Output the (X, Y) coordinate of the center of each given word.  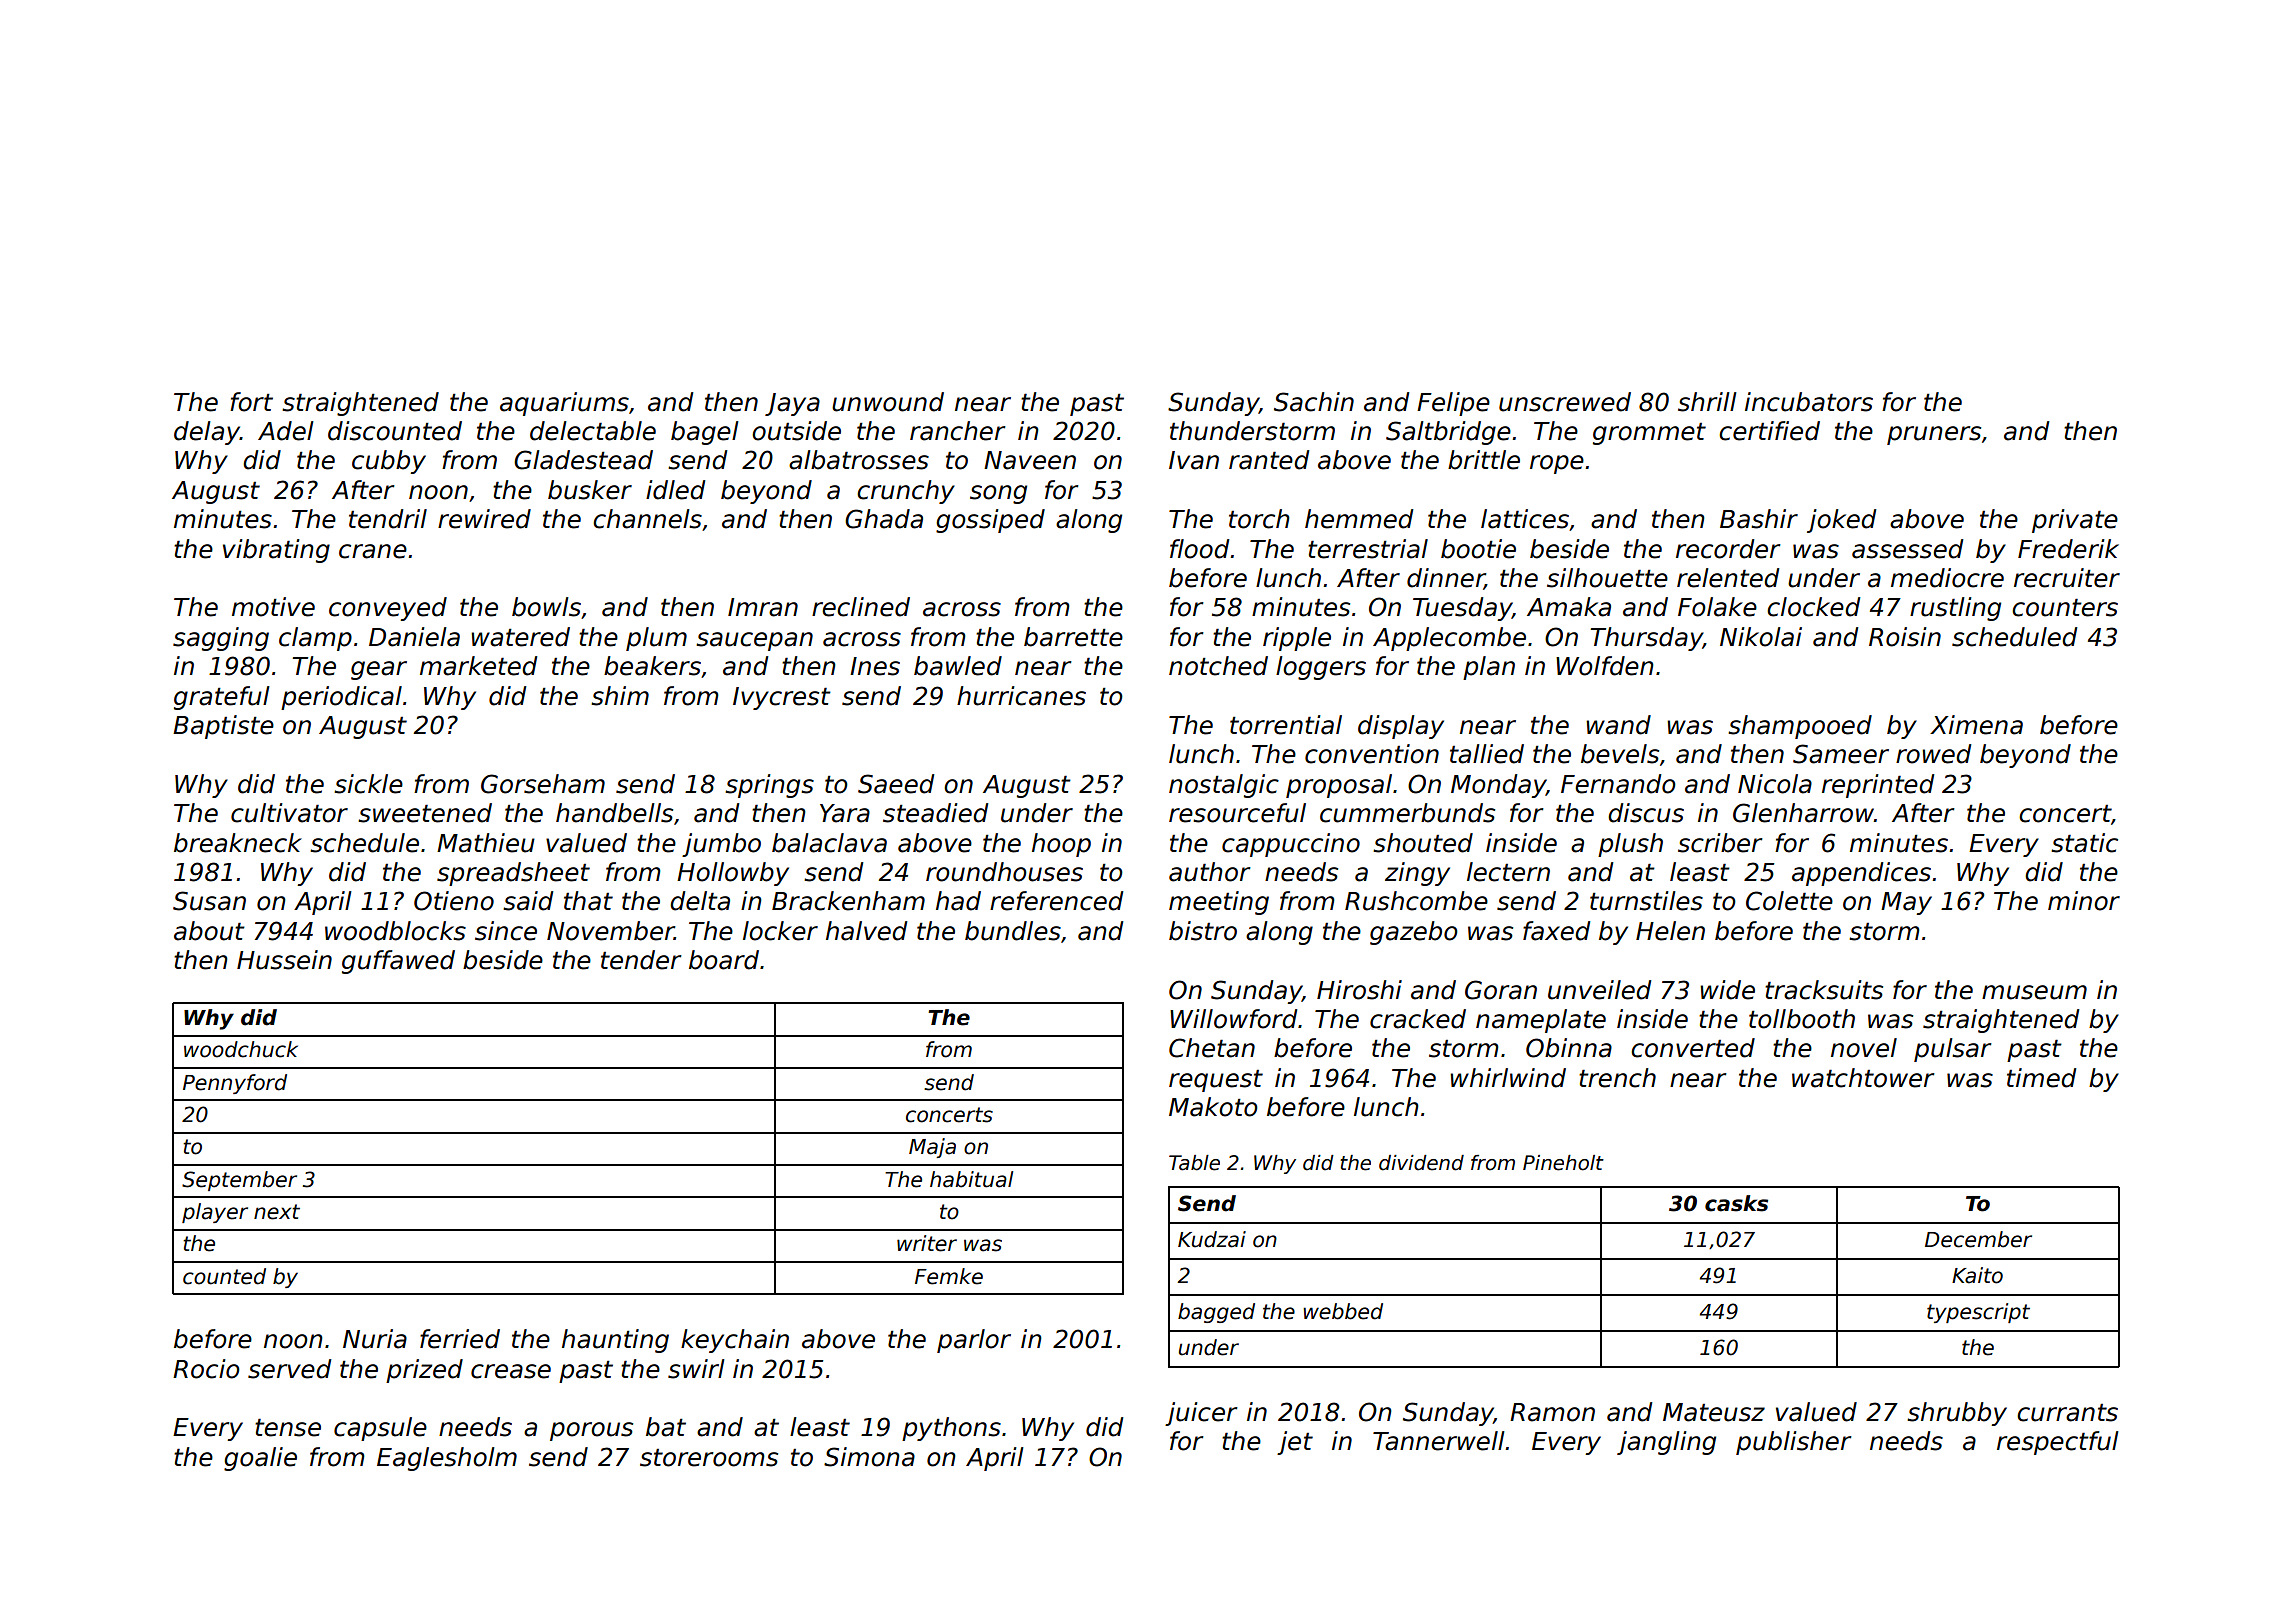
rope (1557, 464)
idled (675, 490)
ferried (460, 1339)
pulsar (1953, 1050)
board (724, 960)
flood (1199, 549)
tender (641, 960)
